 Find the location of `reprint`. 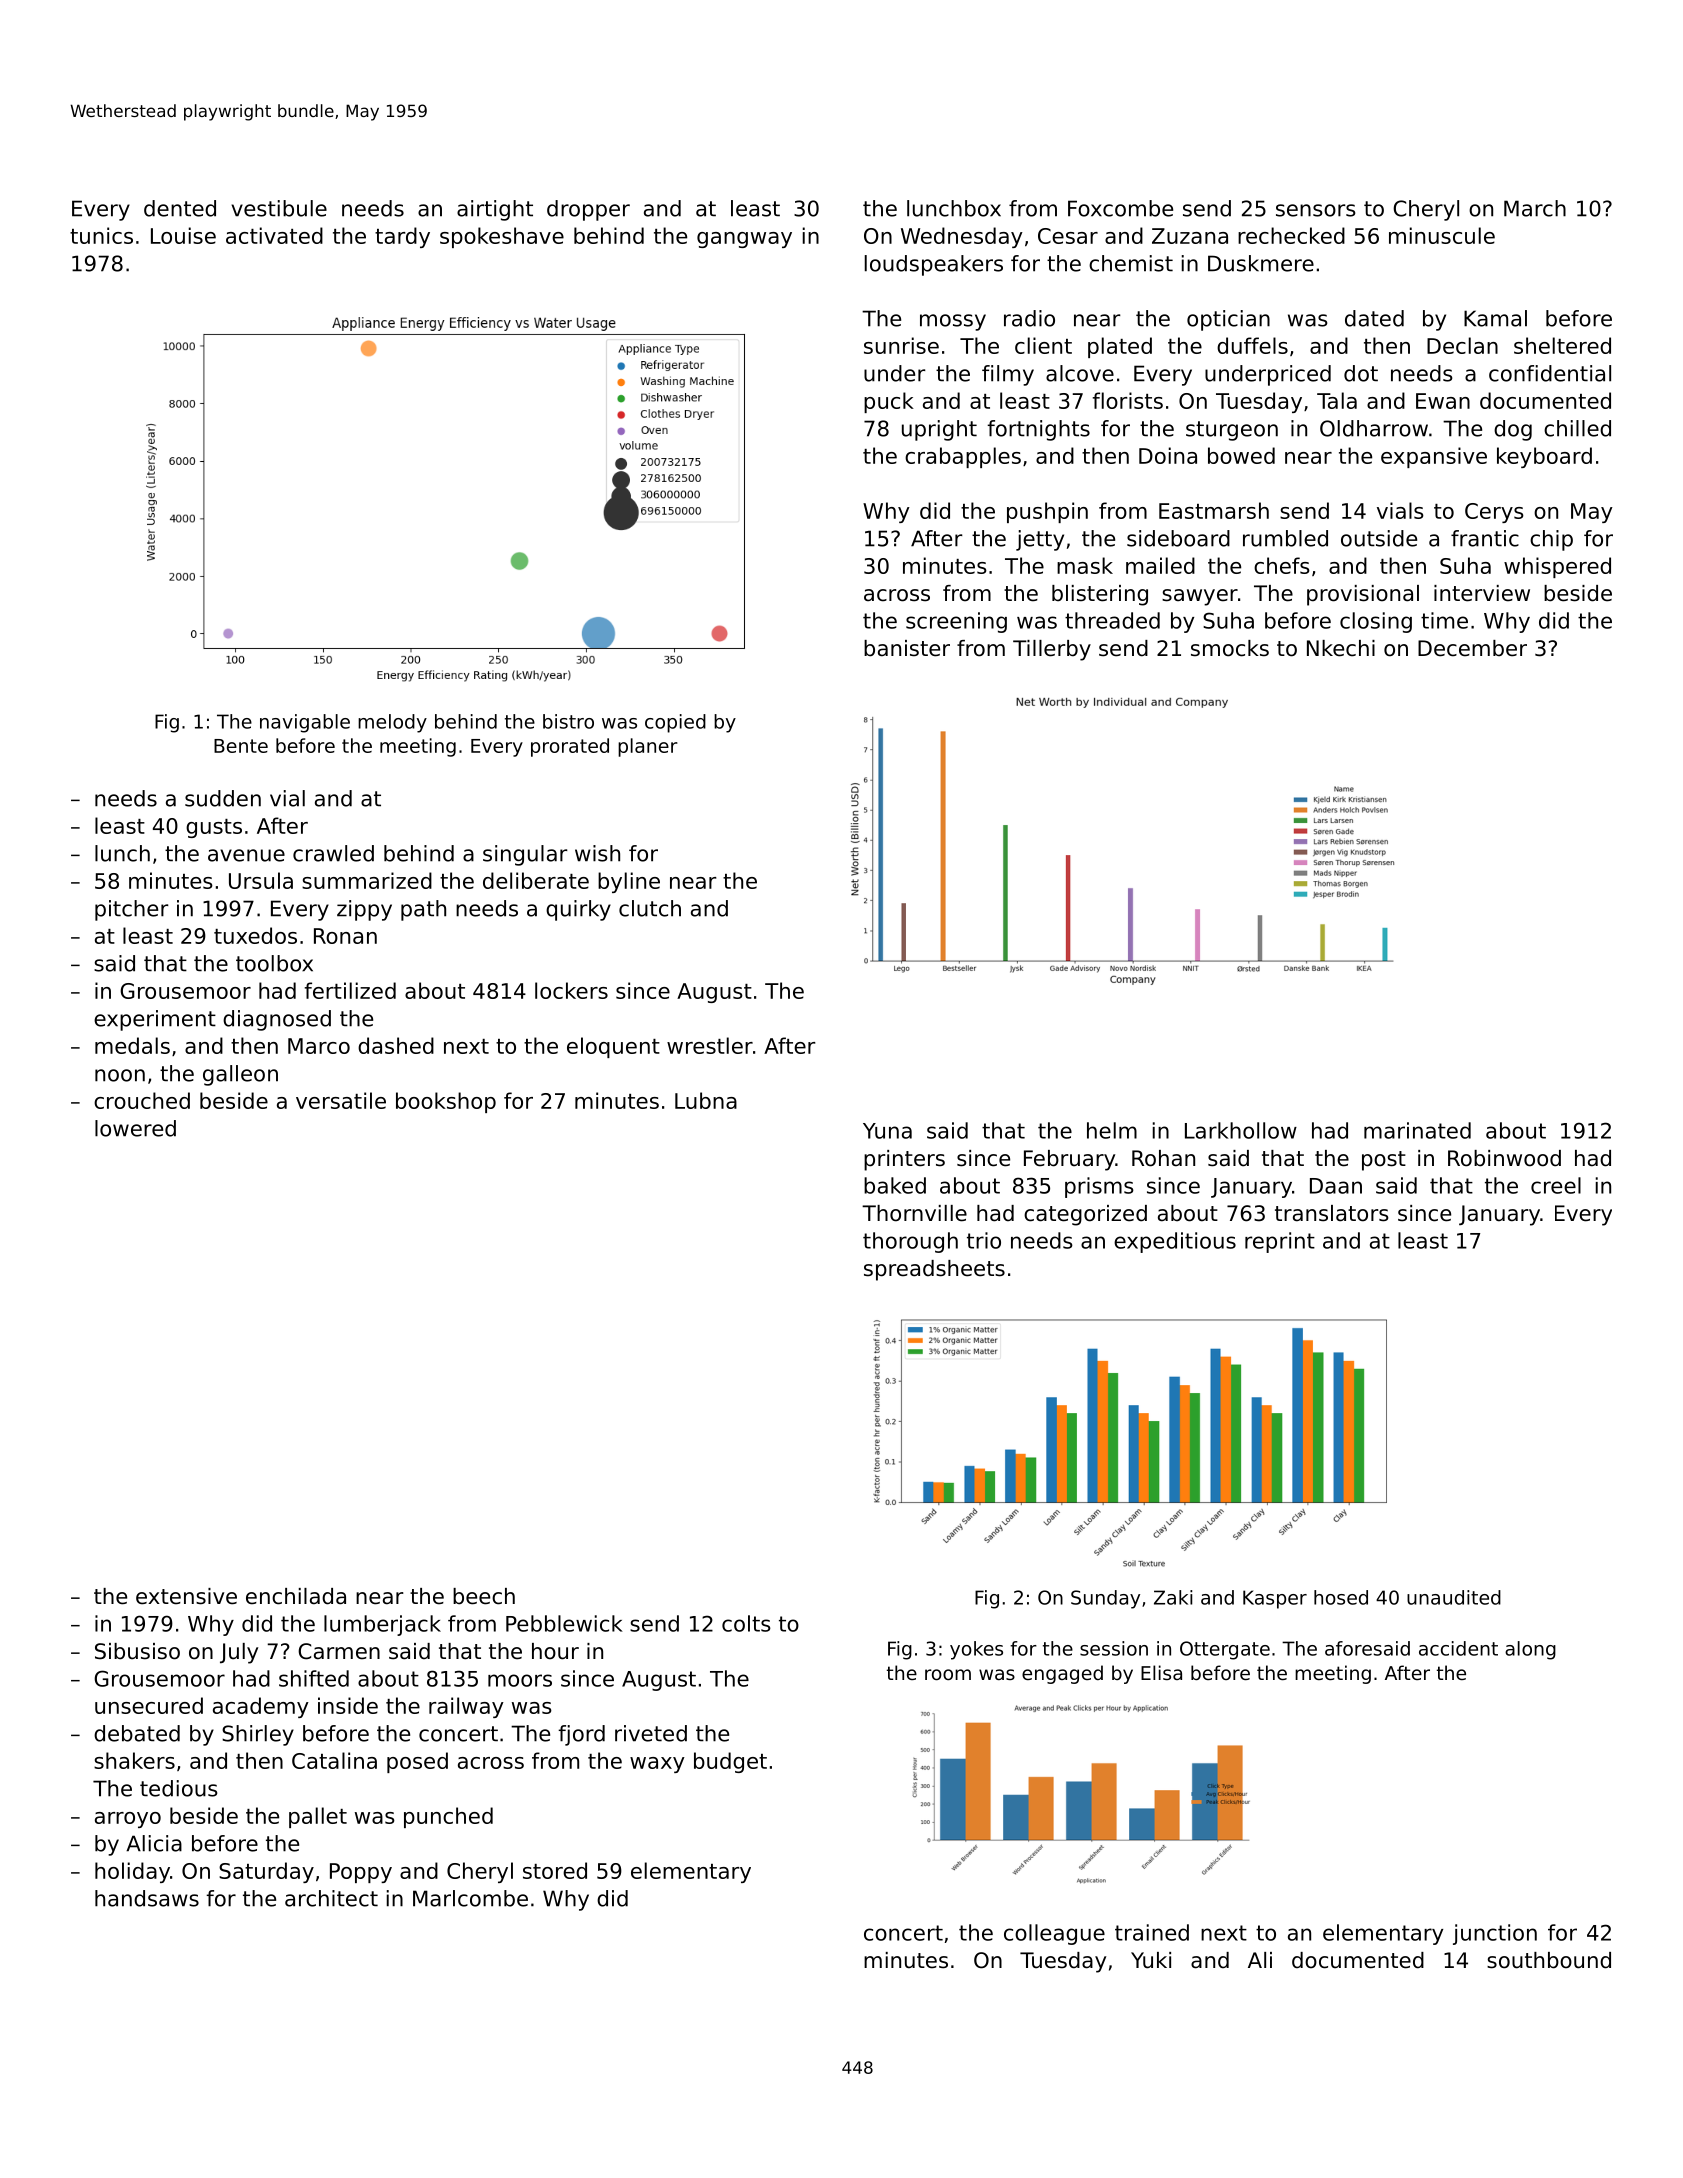

reprint is located at coordinates (1280, 1242).
